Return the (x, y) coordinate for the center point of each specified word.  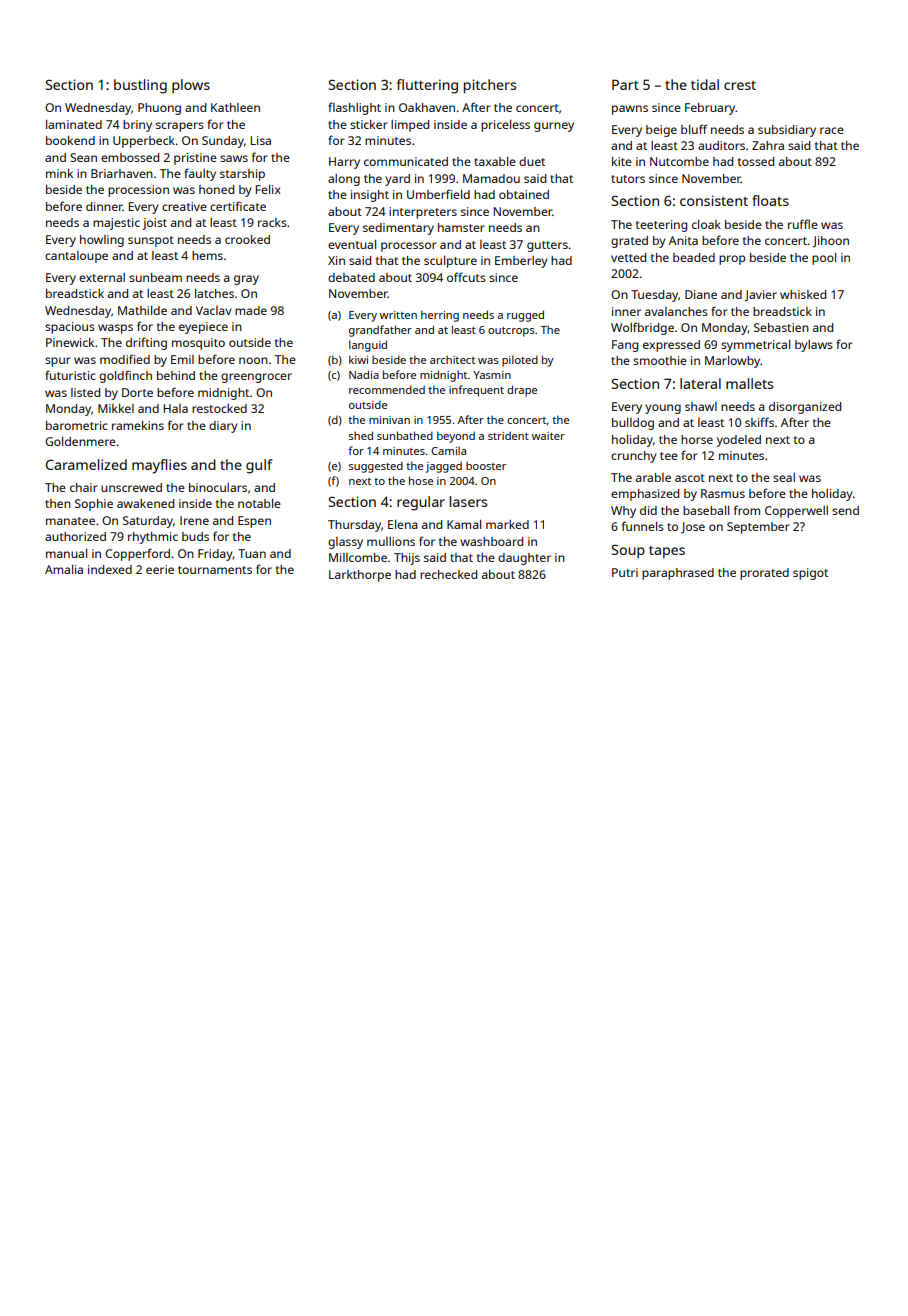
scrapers (180, 127)
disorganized (805, 408)
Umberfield (438, 194)
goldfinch (125, 376)
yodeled (739, 441)
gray (246, 280)
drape (522, 391)
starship (242, 175)
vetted (628, 257)
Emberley (521, 262)
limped (410, 126)
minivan (389, 420)
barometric (77, 425)
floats (770, 200)
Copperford (137, 554)
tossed (756, 161)
